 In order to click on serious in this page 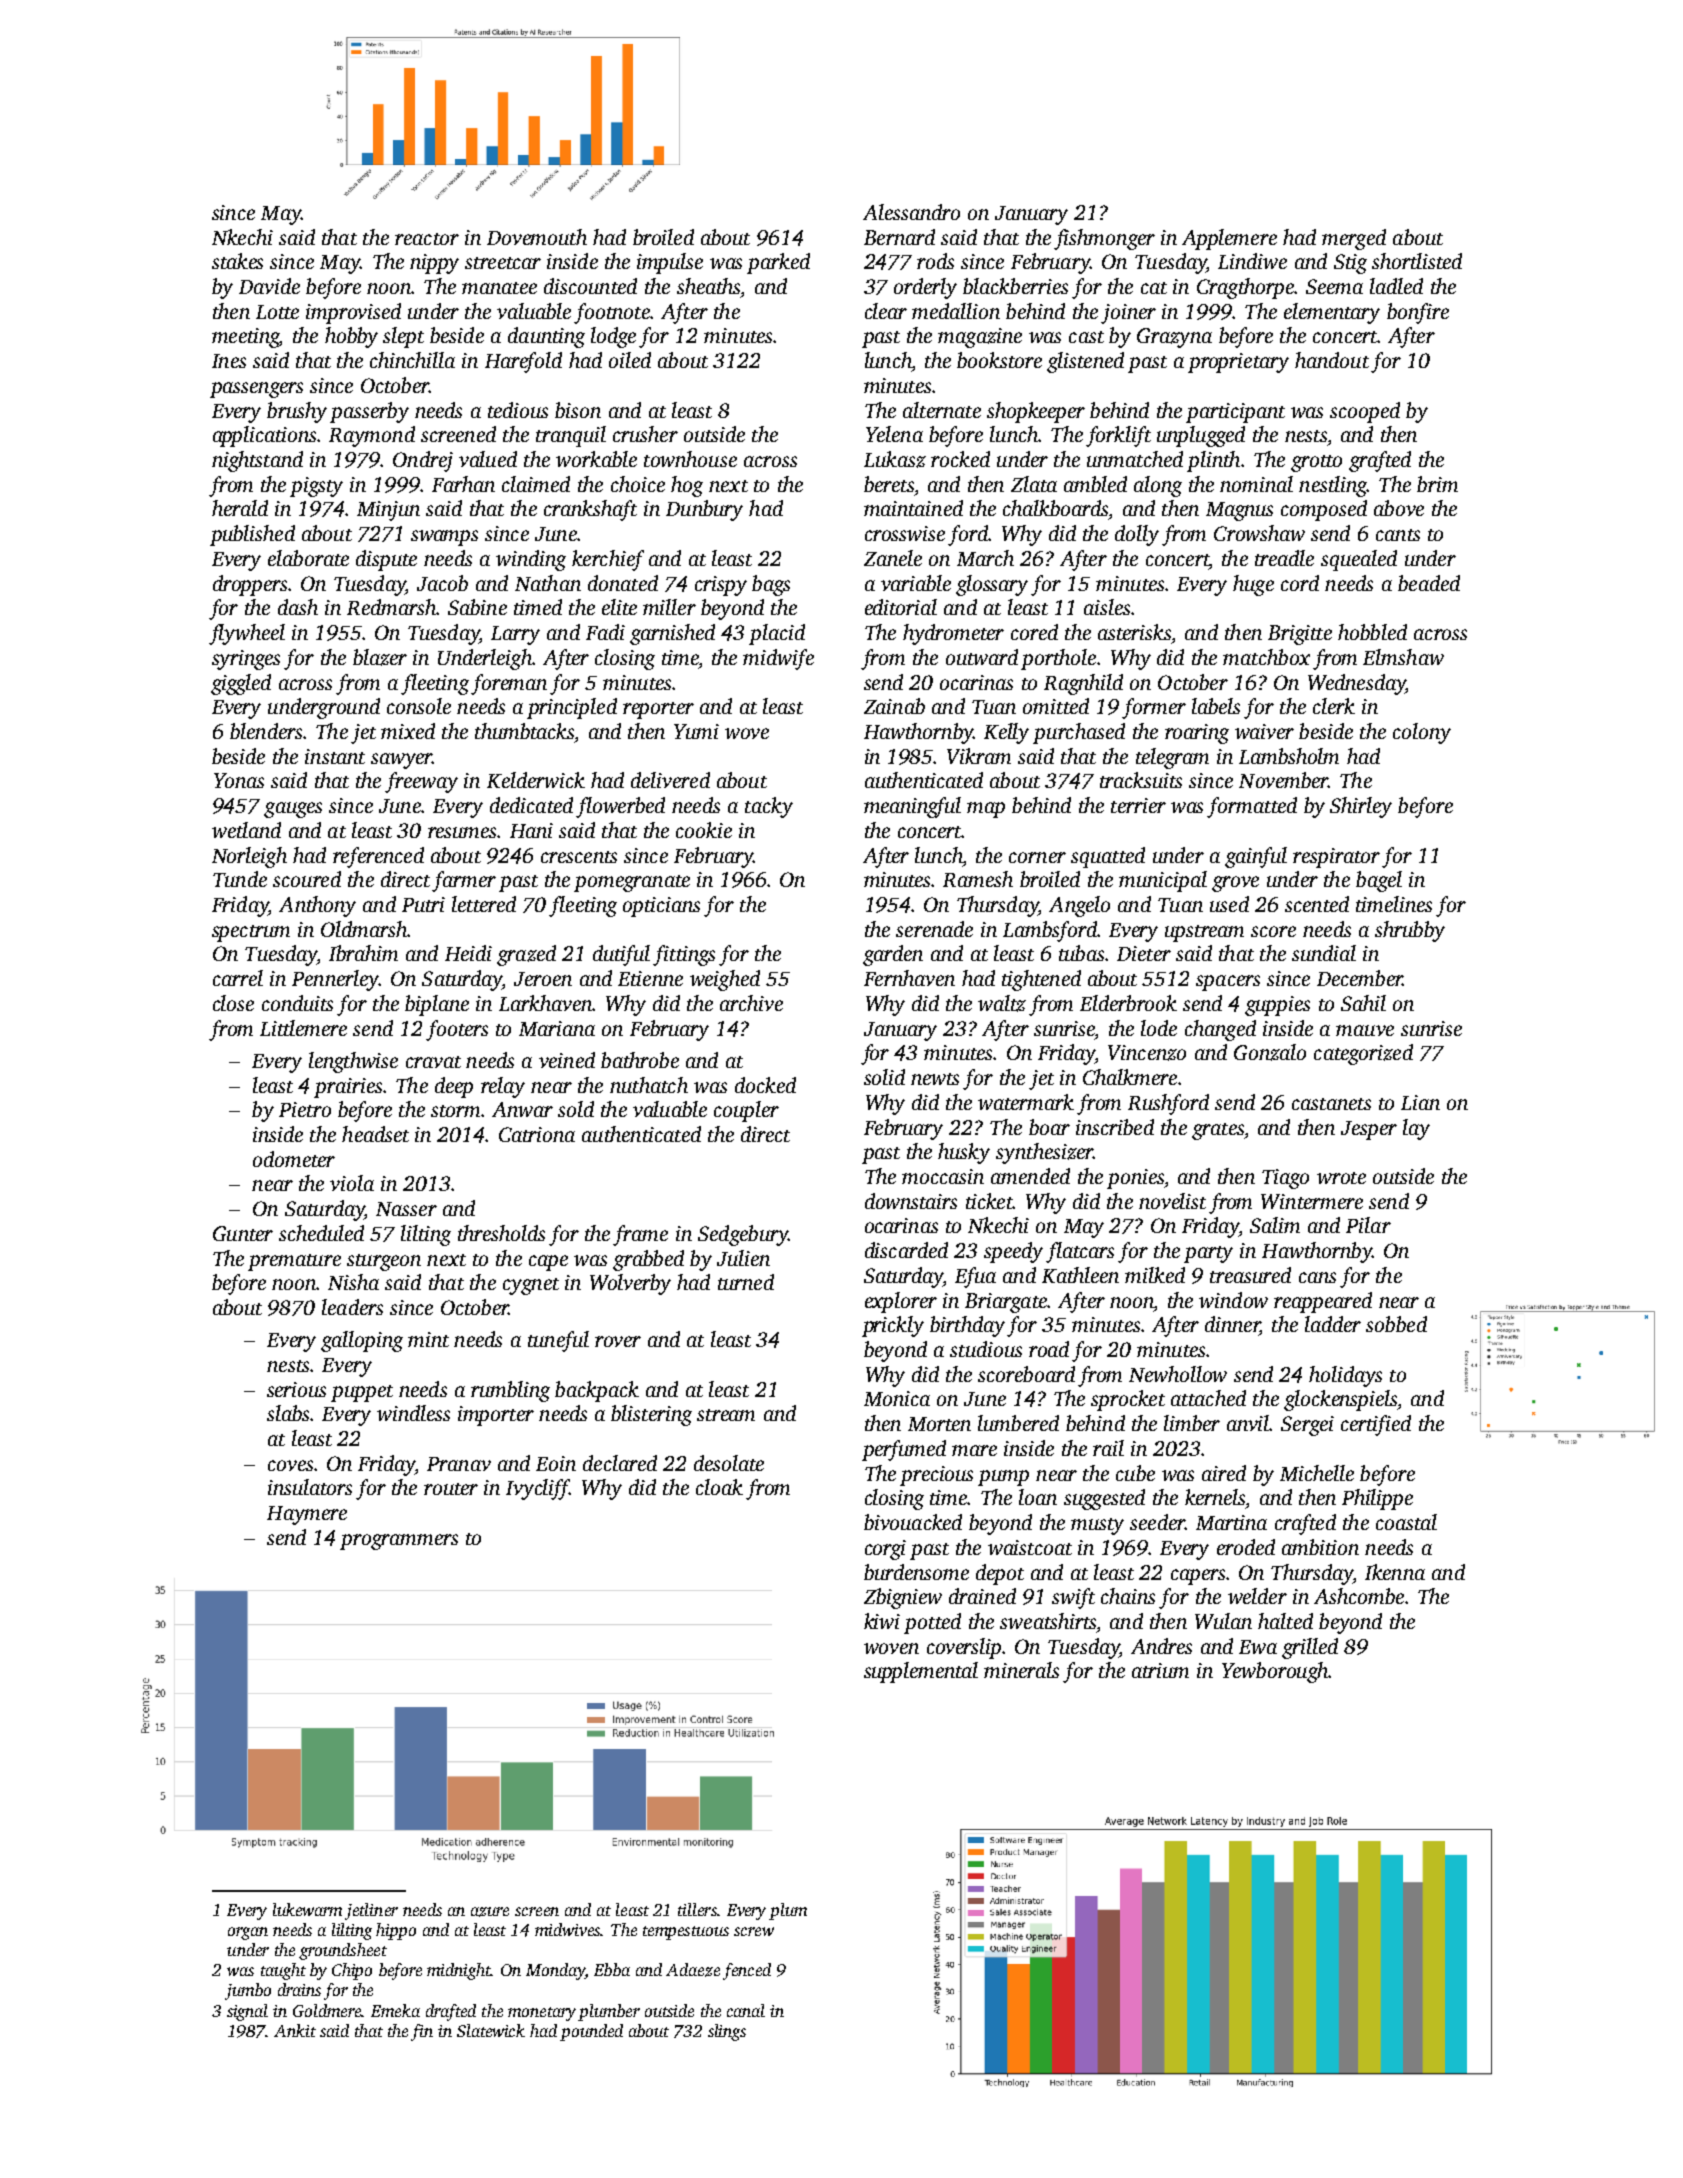, I will do `click(296, 1389)`.
